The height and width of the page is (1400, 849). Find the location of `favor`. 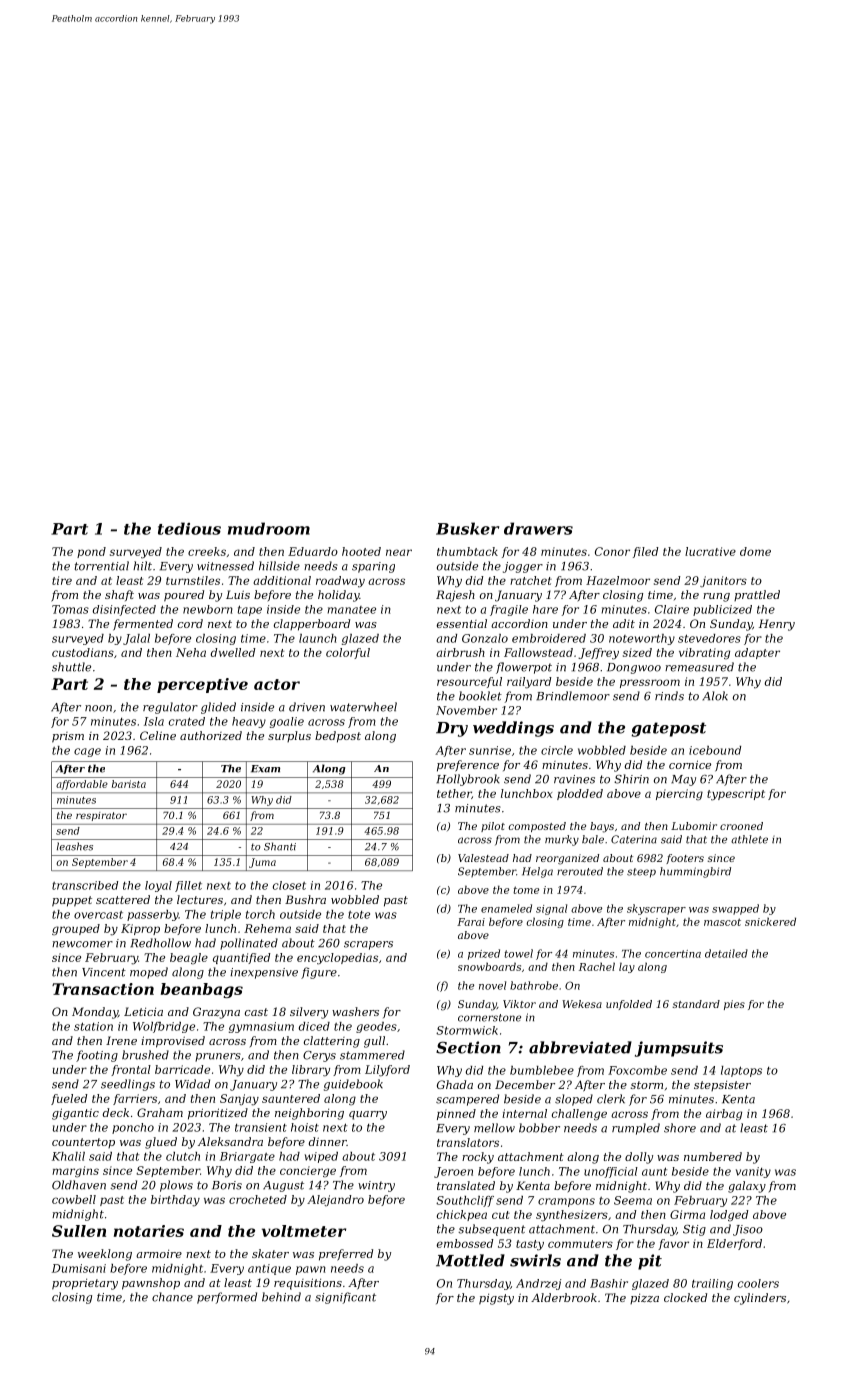

favor is located at coordinates (673, 1244).
